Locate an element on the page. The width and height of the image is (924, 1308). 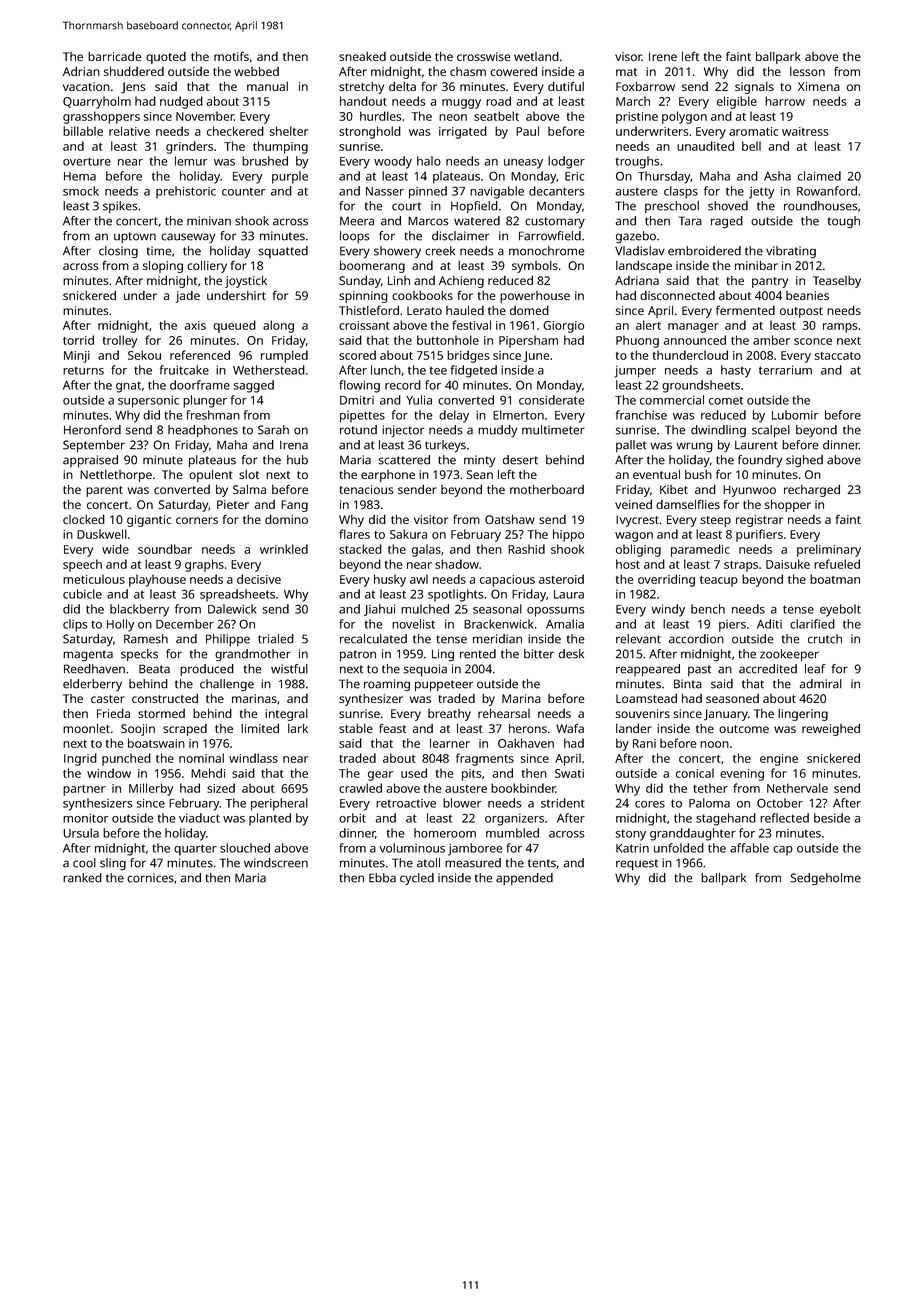
smock is located at coordinates (81, 191).
